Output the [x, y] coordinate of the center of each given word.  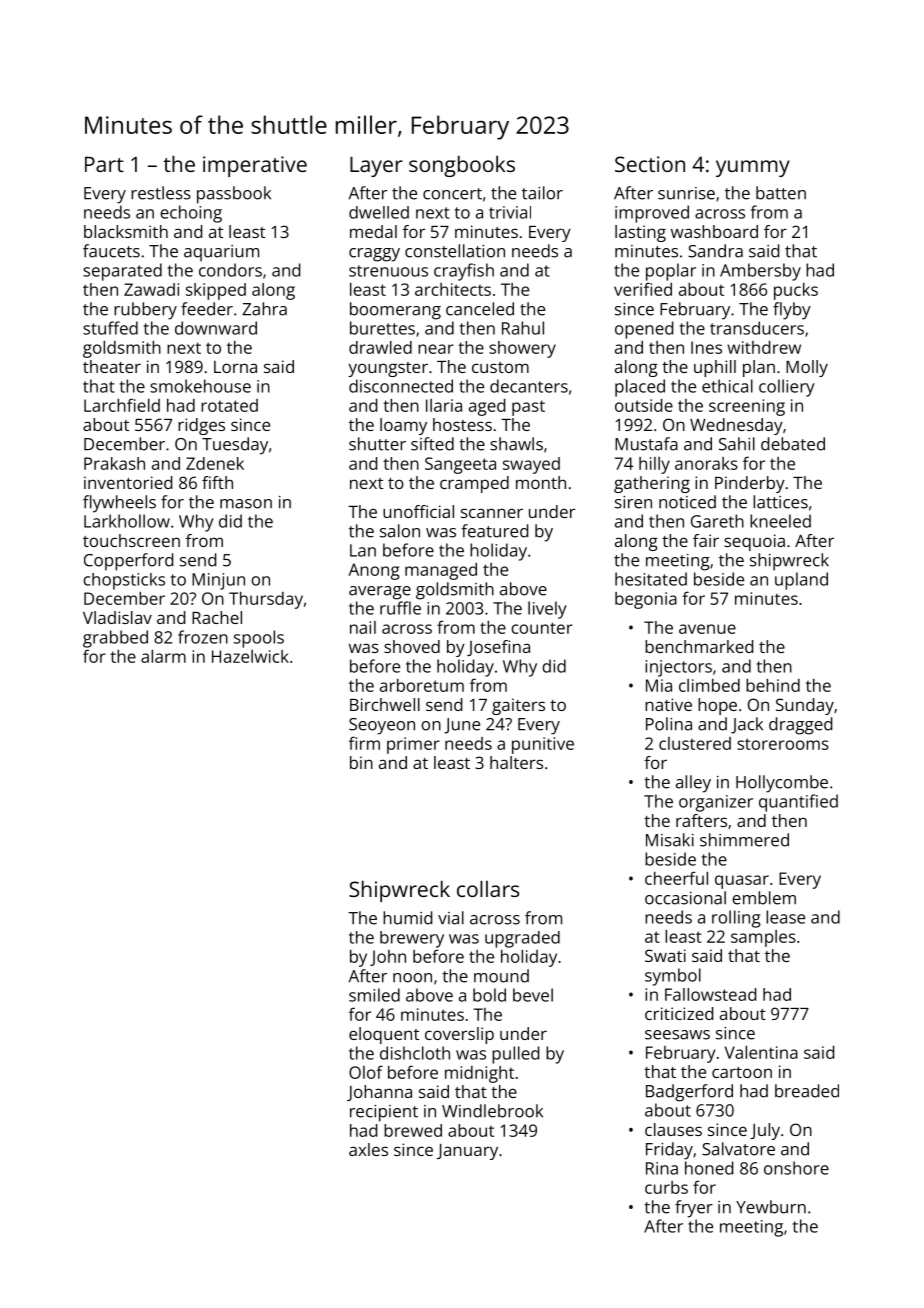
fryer [694, 1209]
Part [104, 164]
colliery [787, 388]
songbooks [462, 166]
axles [368, 1149]
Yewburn [771, 1207]
